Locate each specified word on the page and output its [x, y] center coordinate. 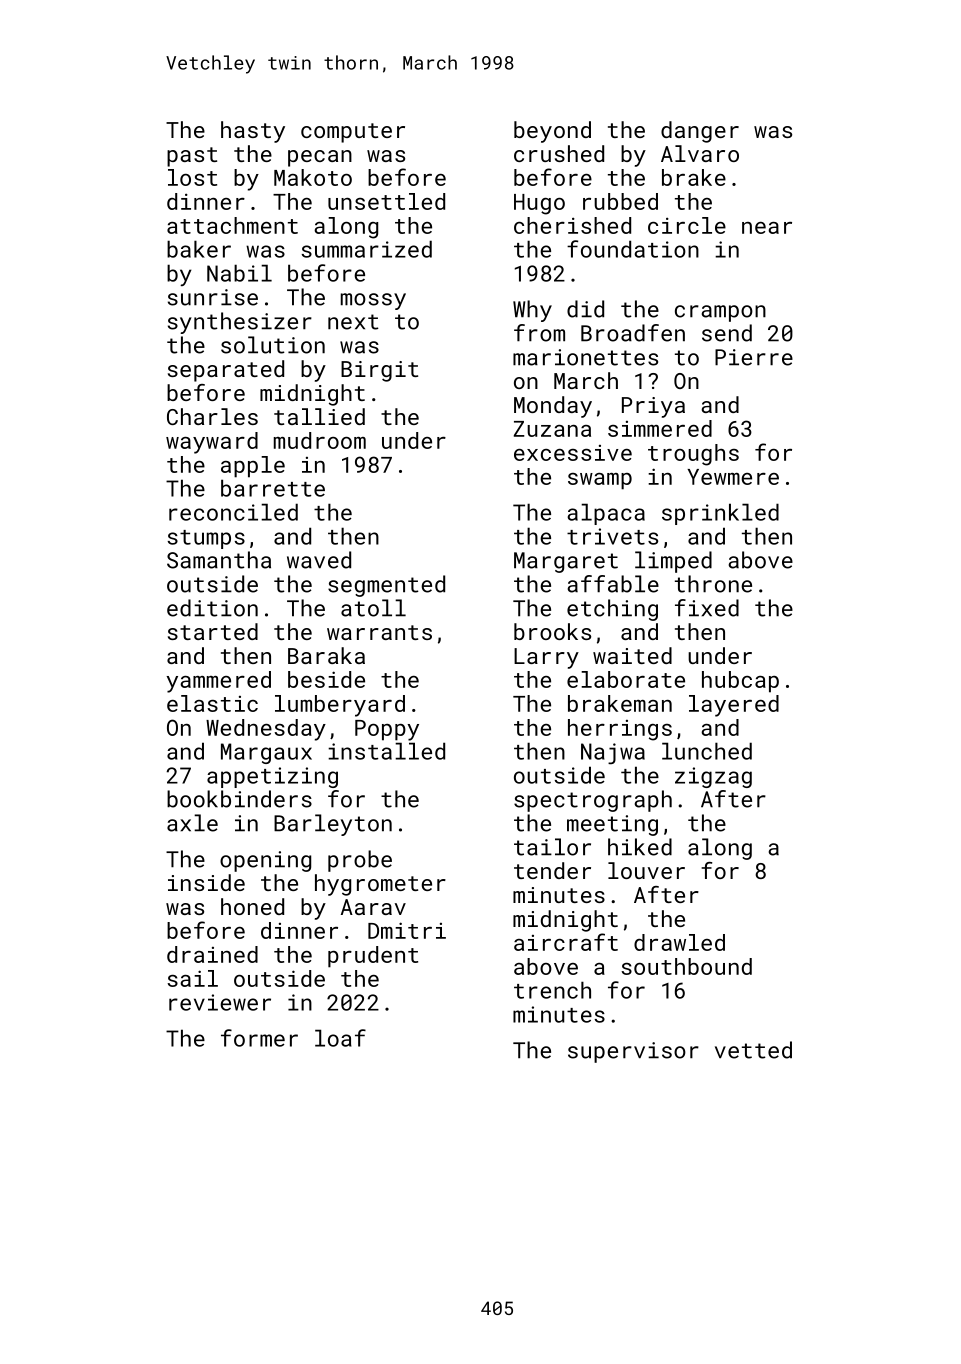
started [213, 631]
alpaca [606, 514]
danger [700, 132]
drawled [679, 942]
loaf [340, 1038]
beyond [552, 132]
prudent [373, 957]
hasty [253, 132]
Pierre [754, 357]
